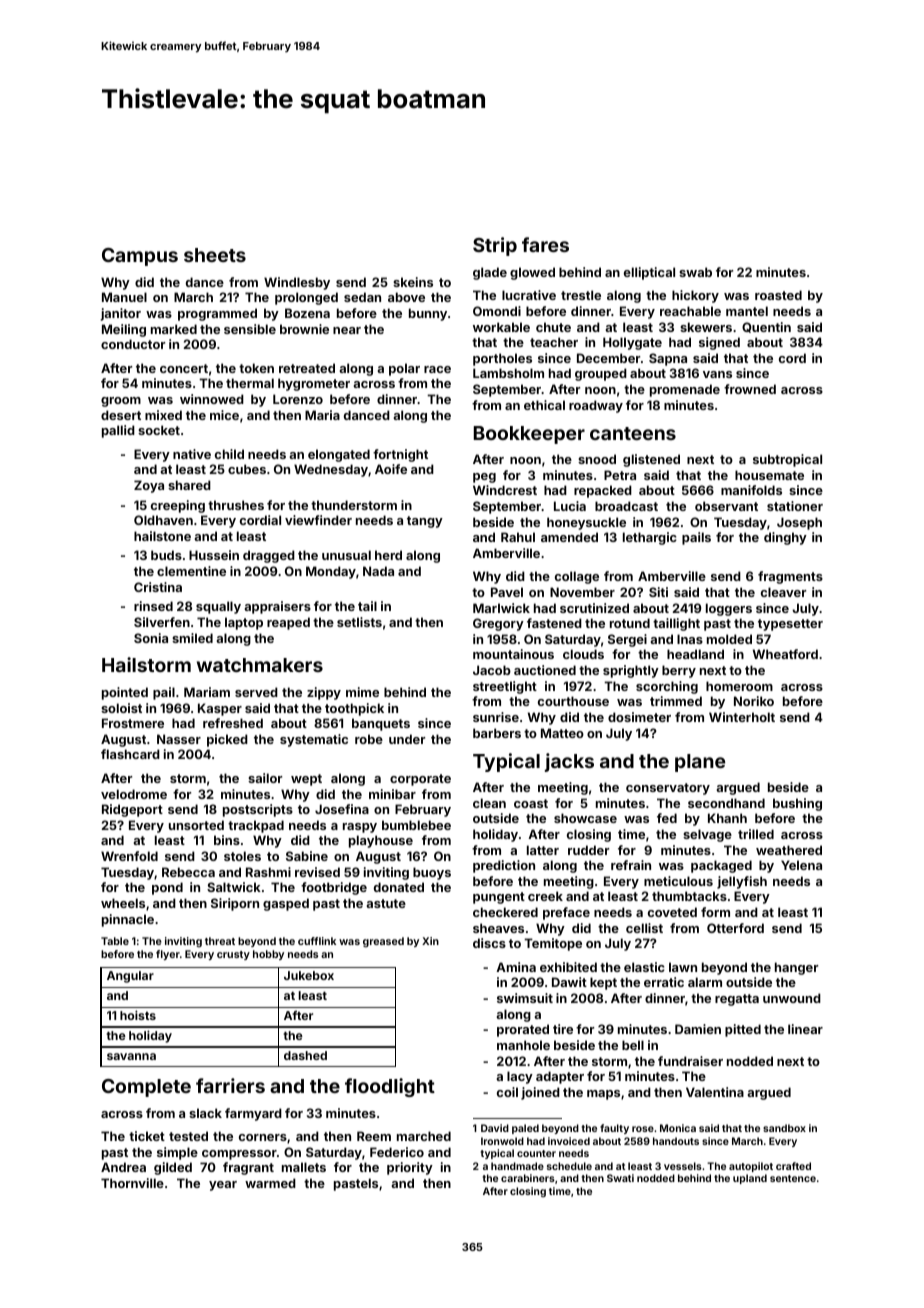  I want to click on bell, so click(633, 1045).
